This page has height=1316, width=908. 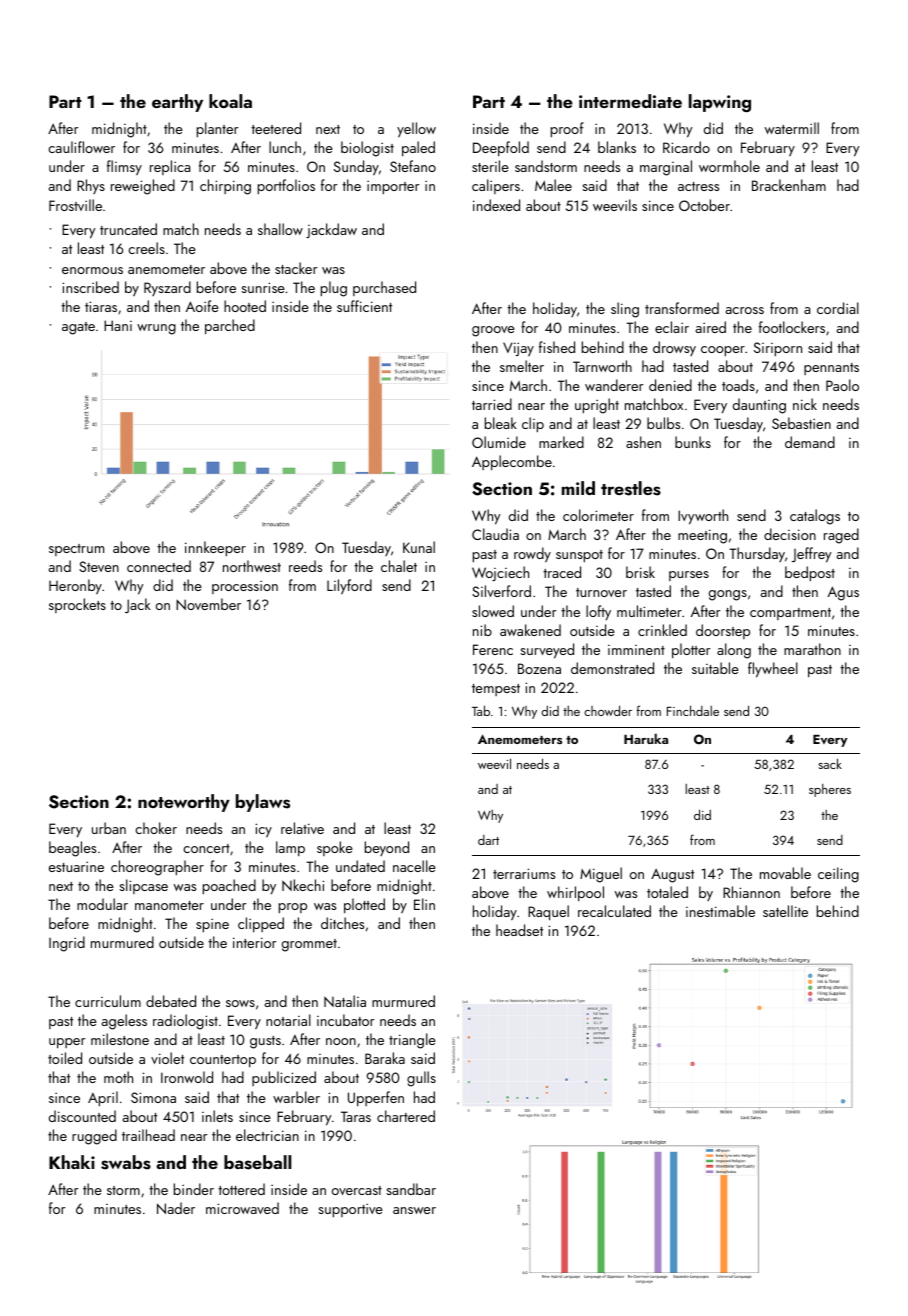 What do you see at coordinates (126, 1162) in the page?
I see `swabs` at bounding box center [126, 1162].
